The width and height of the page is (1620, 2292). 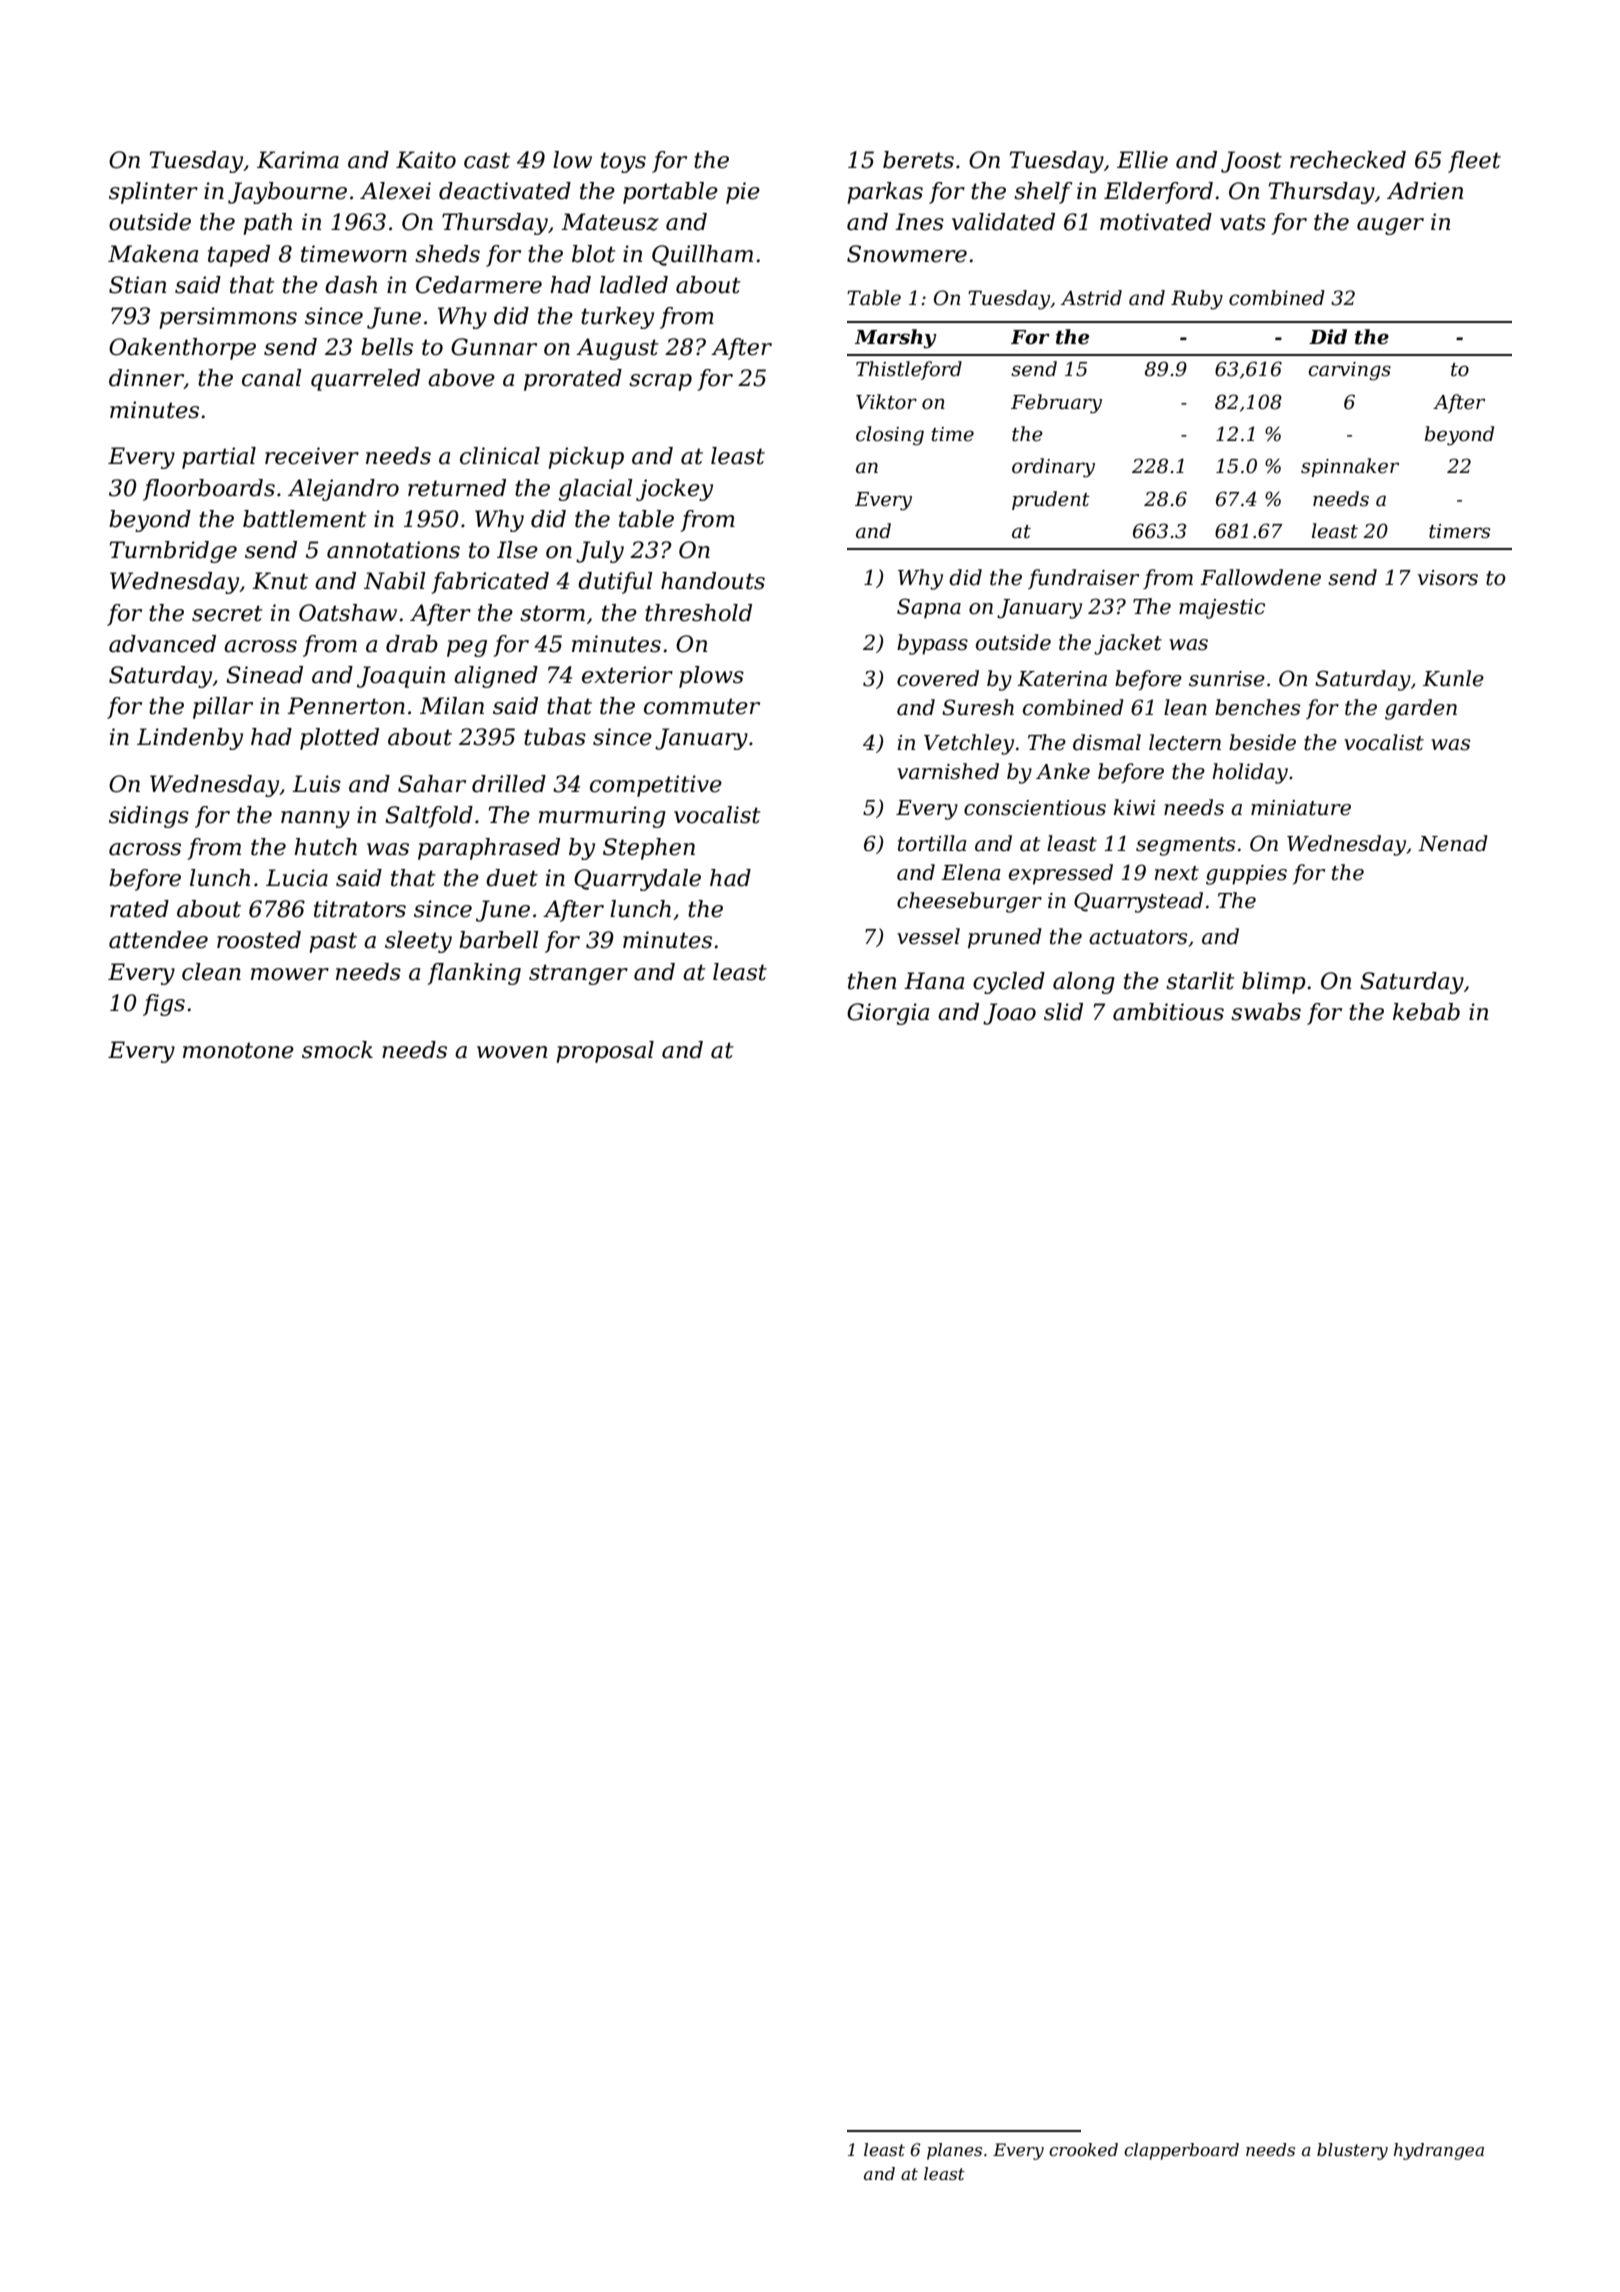 I want to click on prudent, so click(x=1051, y=500).
